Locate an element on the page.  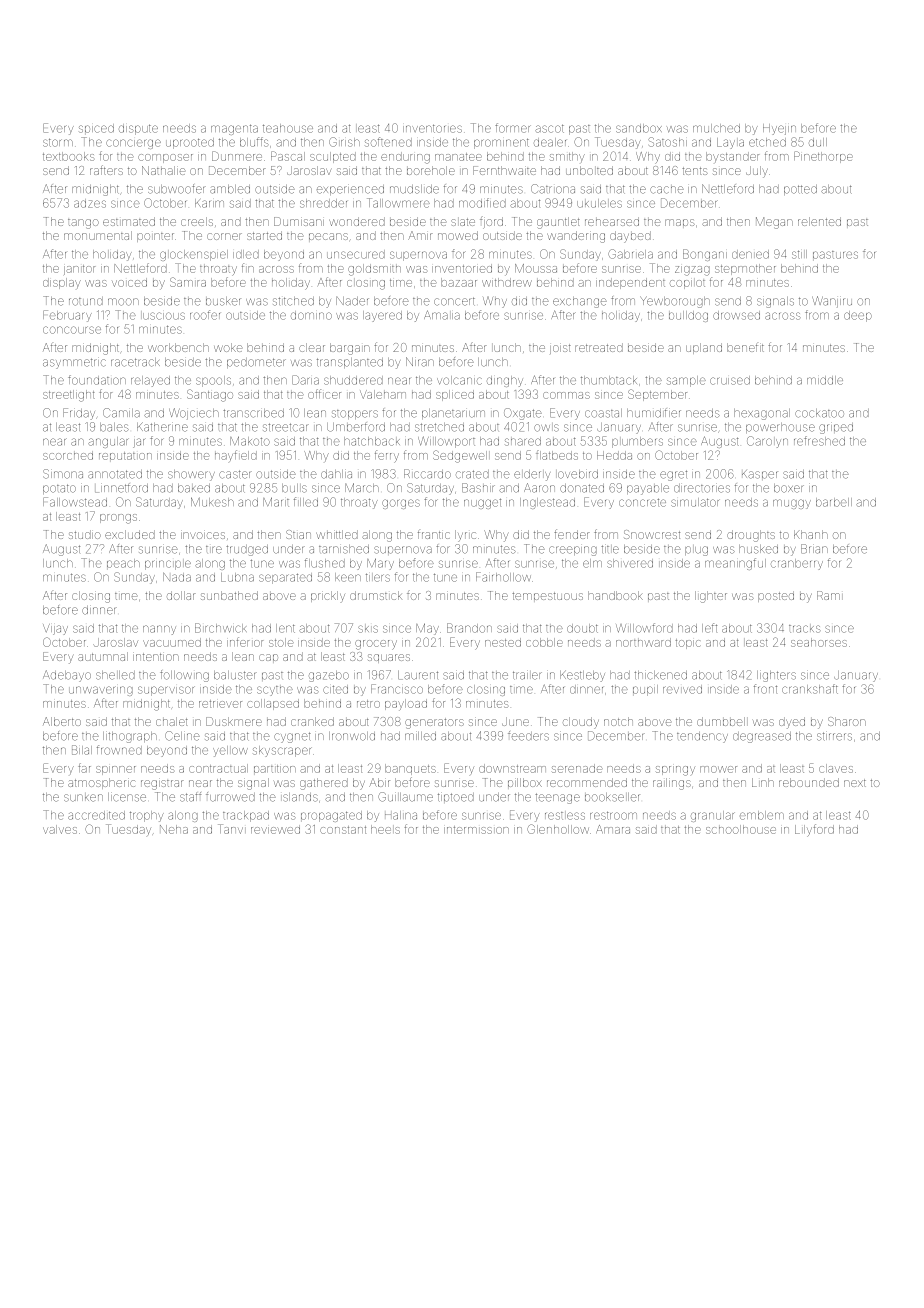
storm is located at coordinates (58, 143).
